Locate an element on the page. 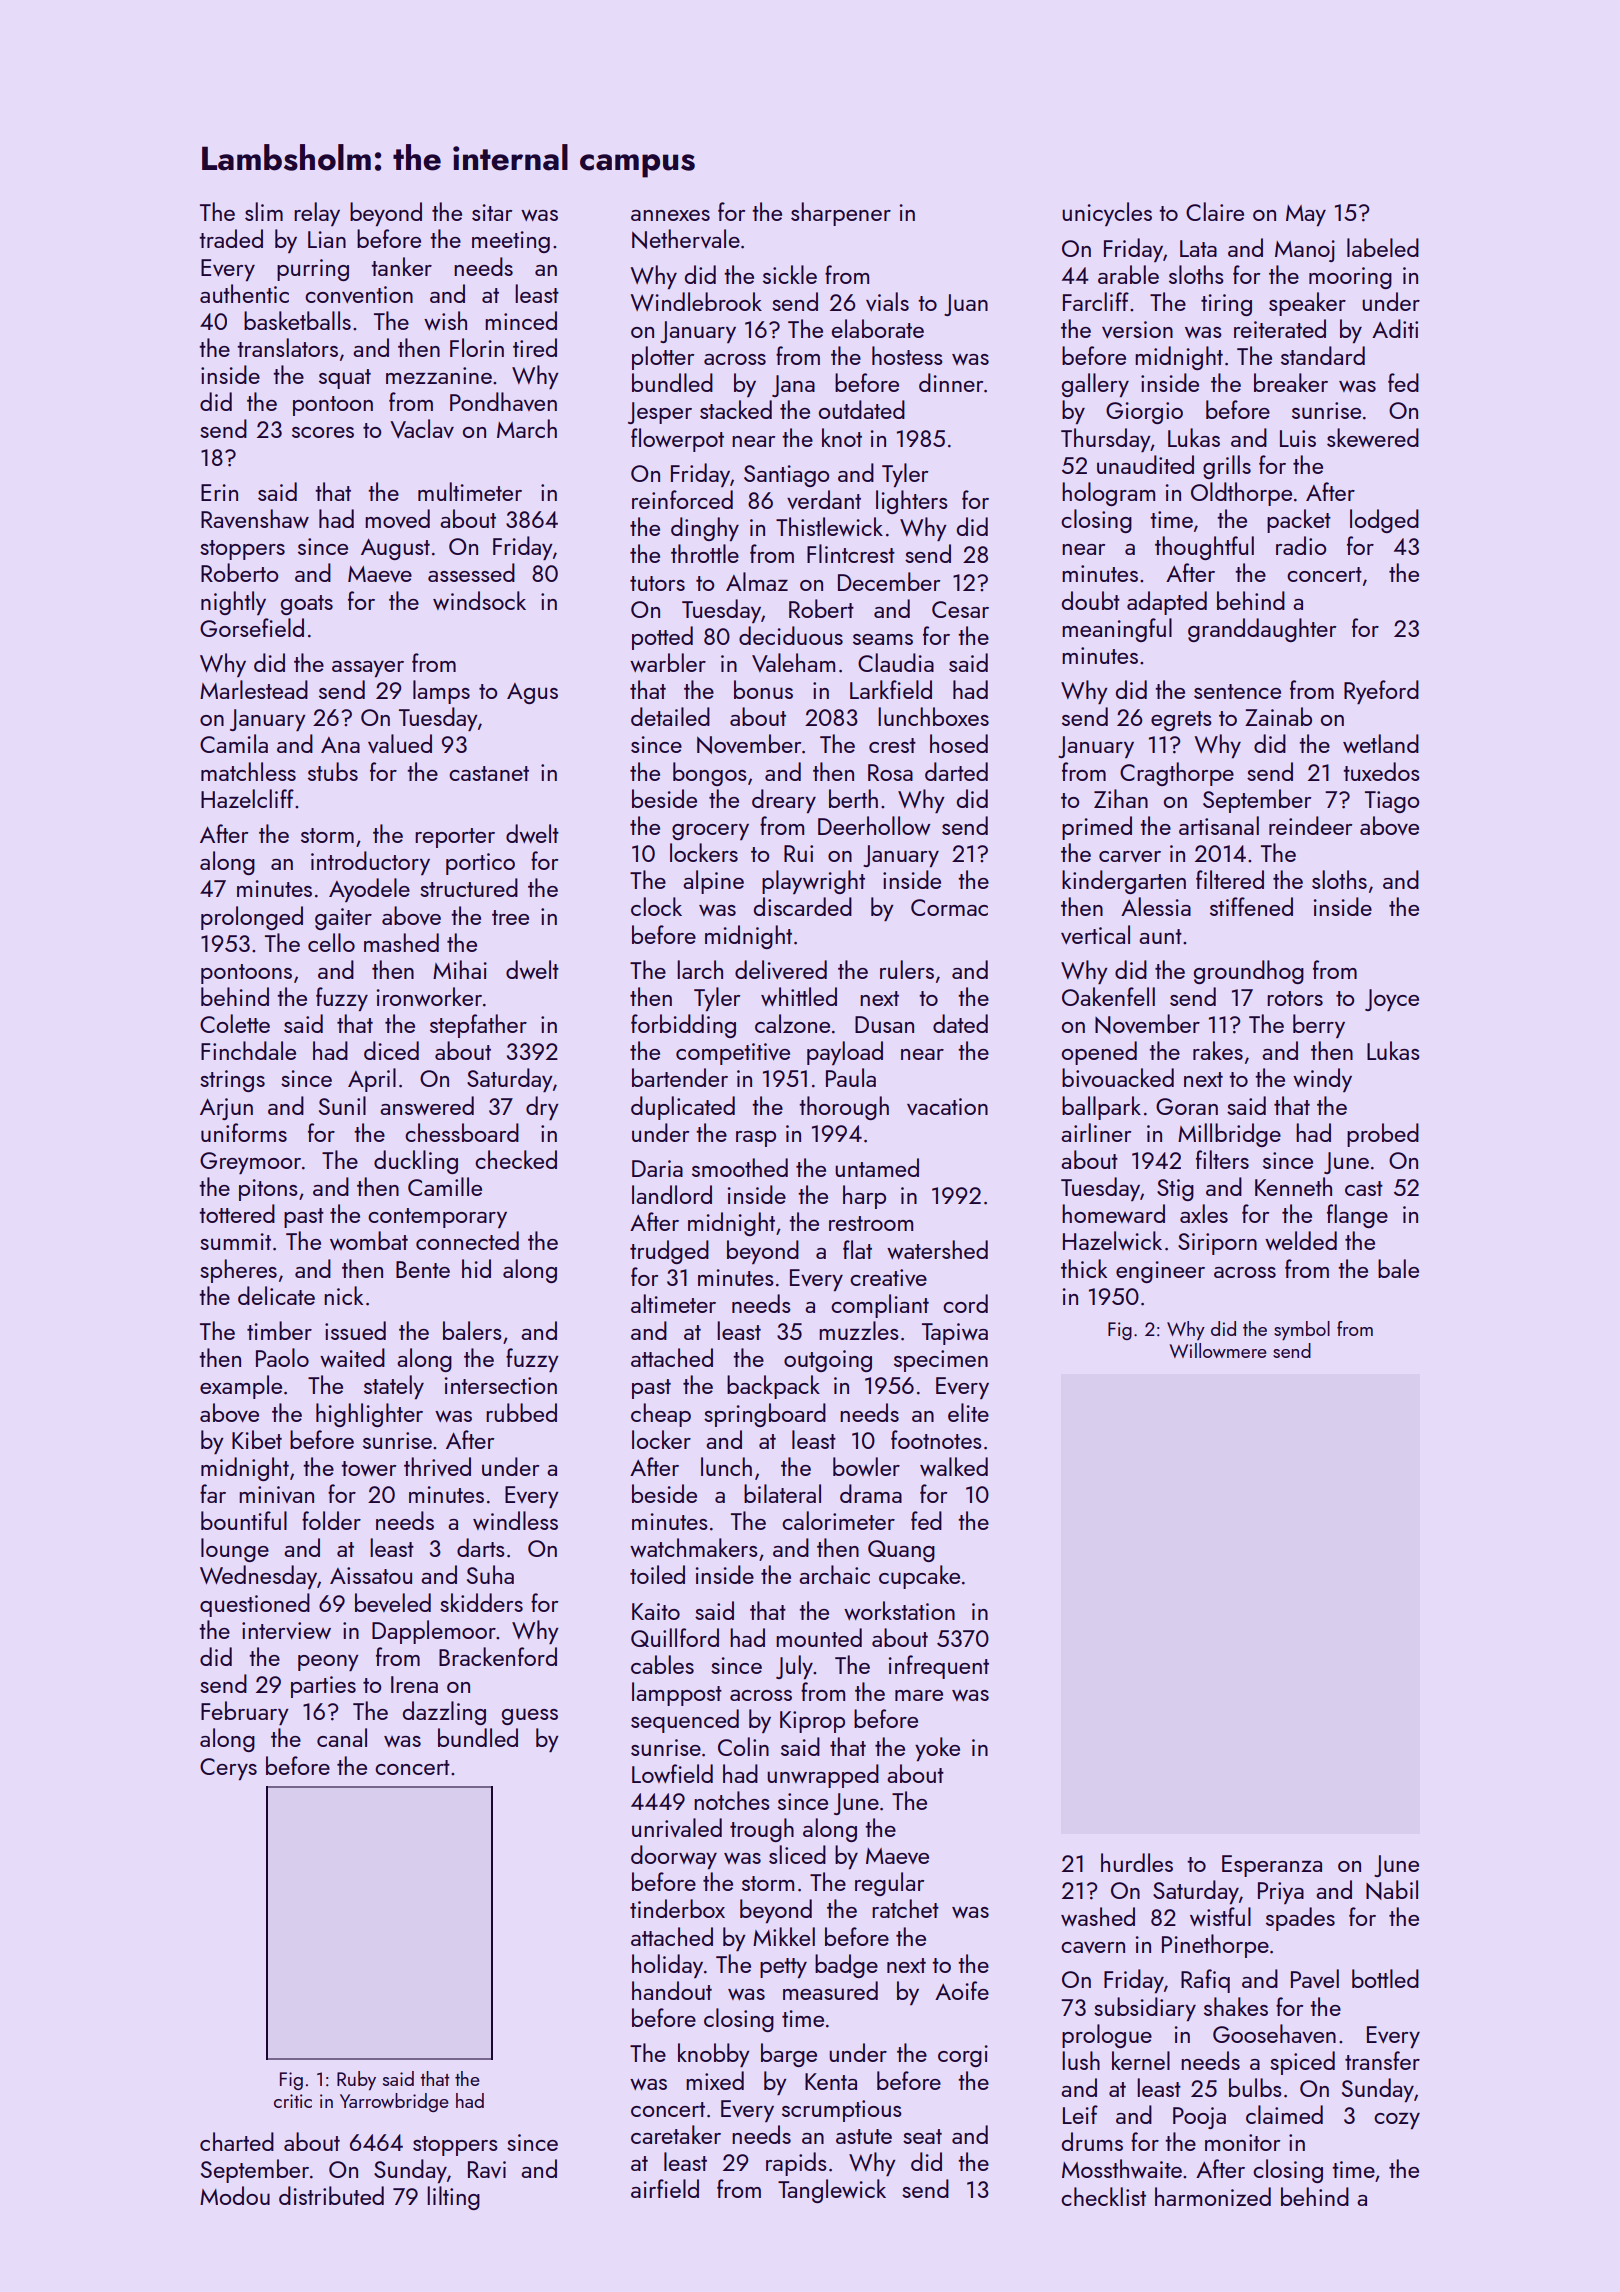 This image has width=1620, height=2292. holiday is located at coordinates (667, 1966).
